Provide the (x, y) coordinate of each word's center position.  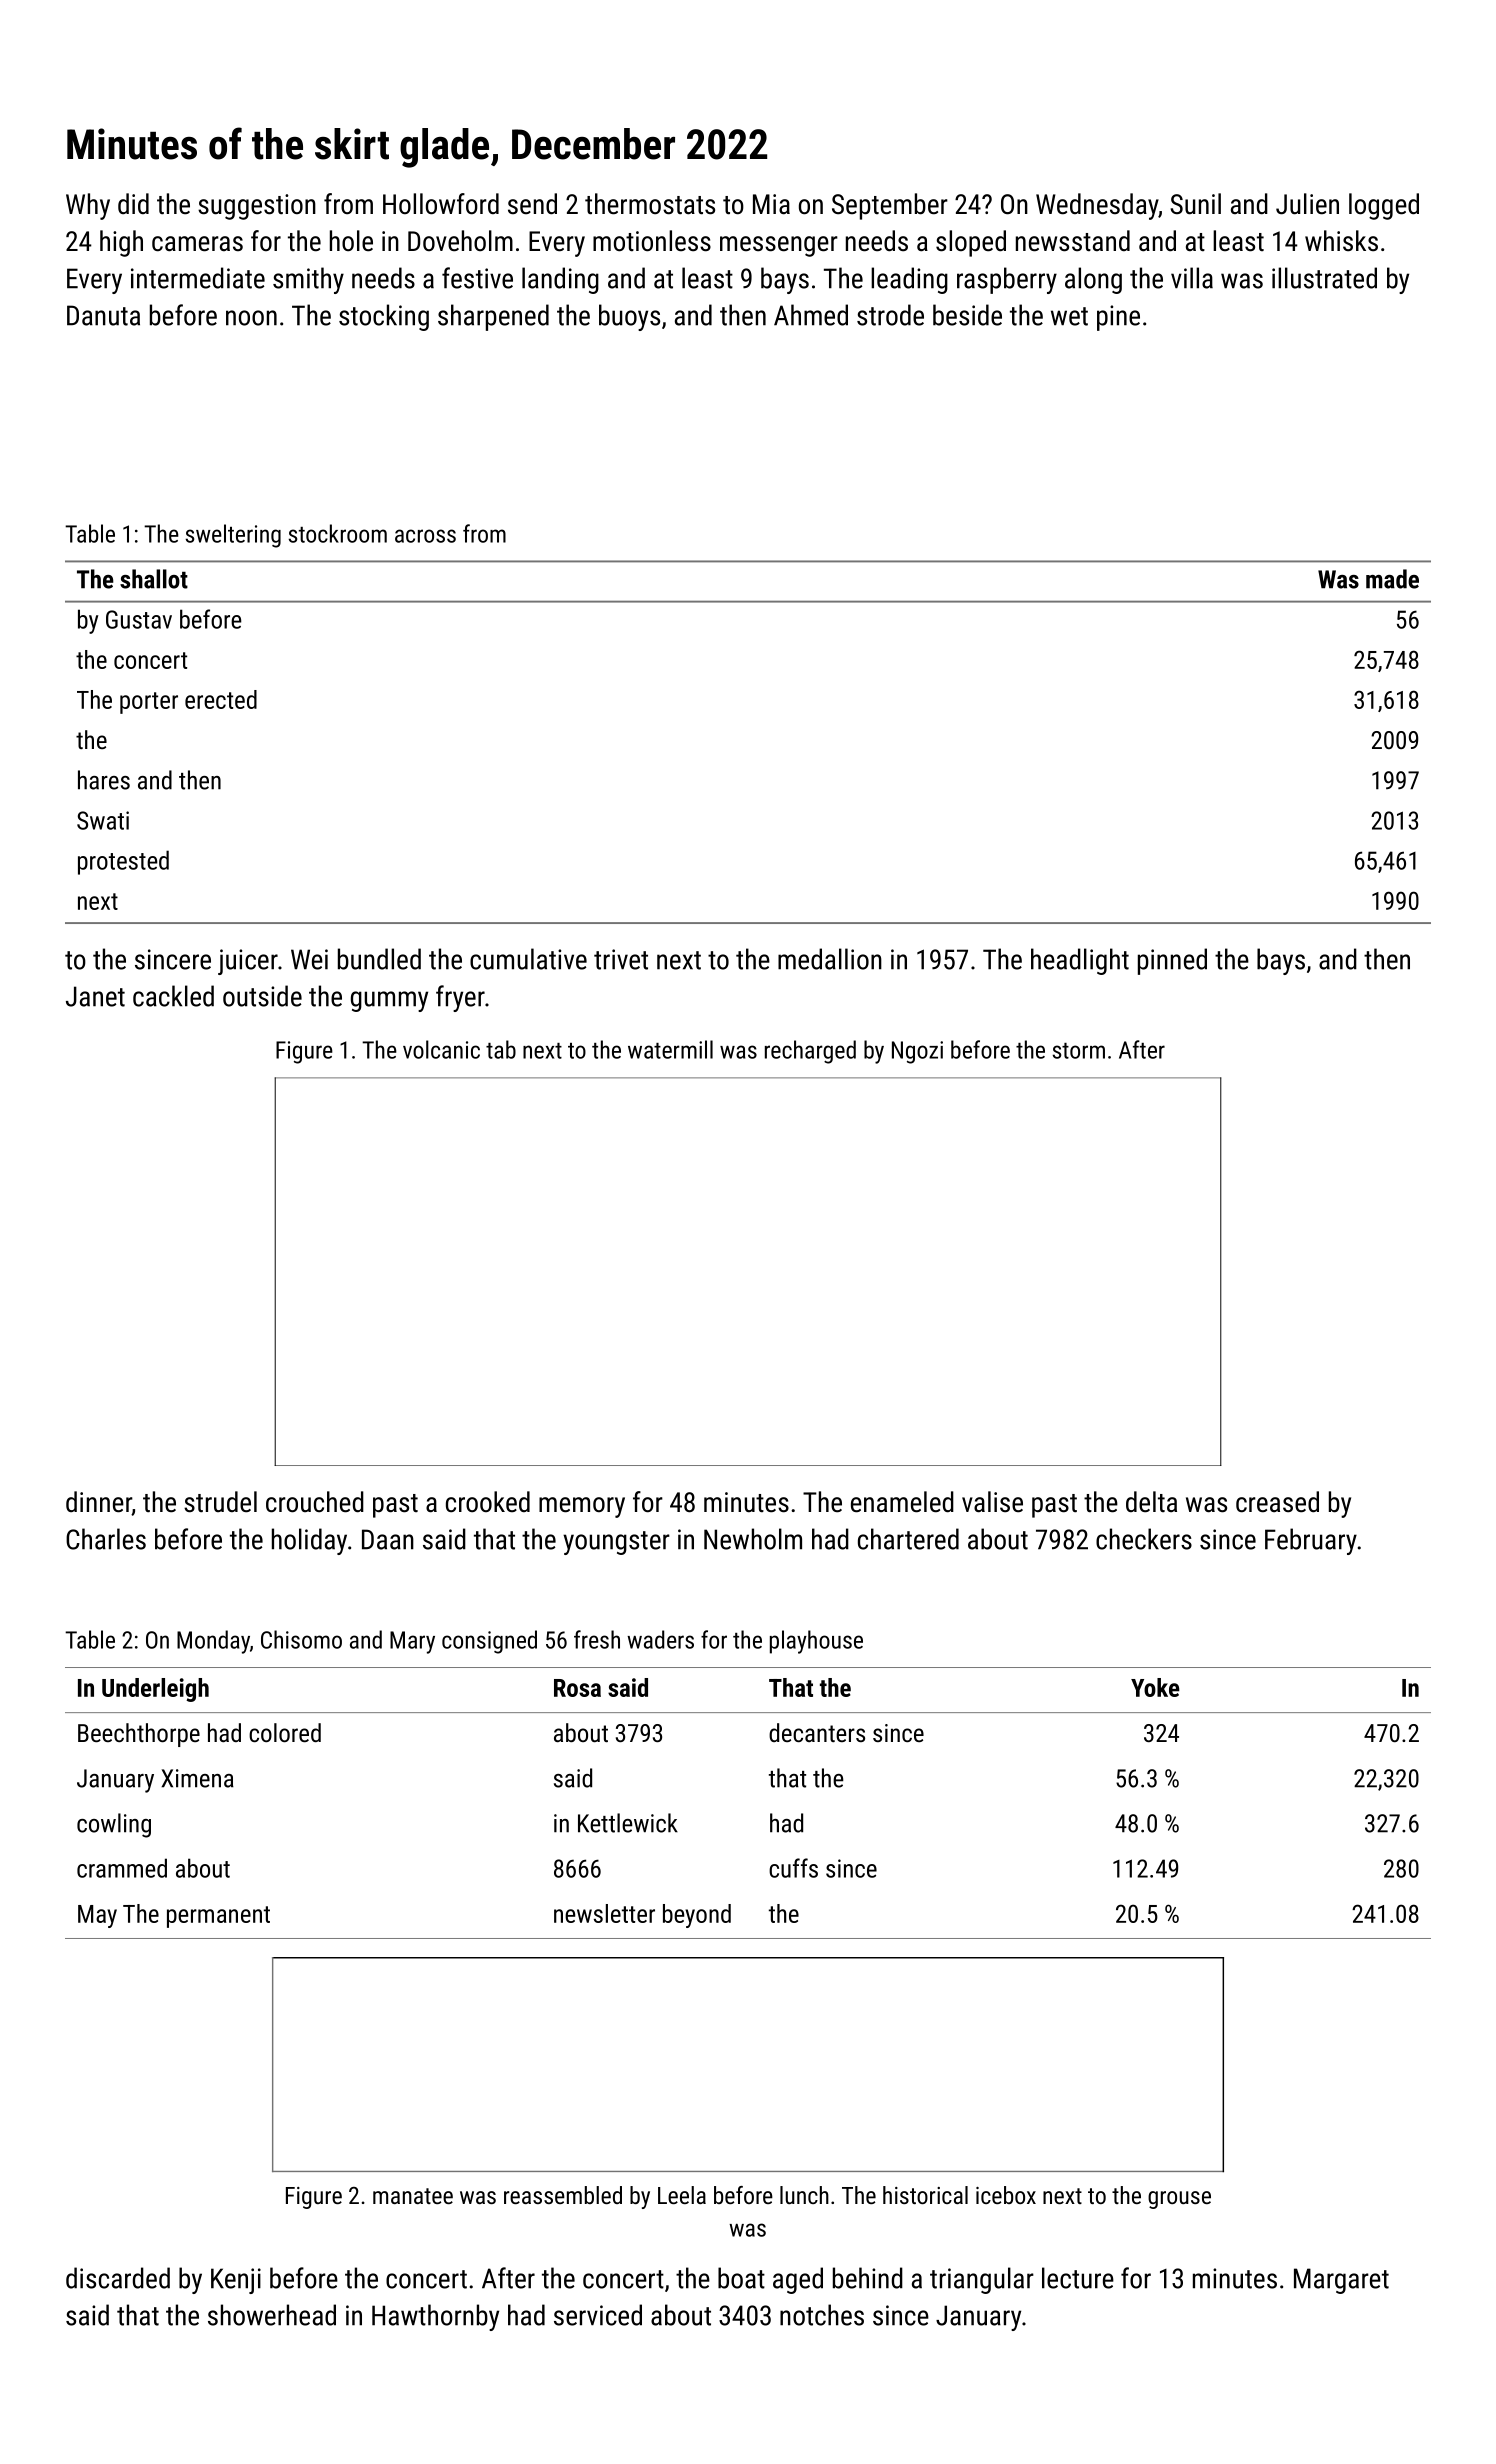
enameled (902, 1502)
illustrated (1324, 278)
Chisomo (301, 1639)
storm (1079, 1051)
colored (285, 1732)
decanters (817, 1732)
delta (1151, 1502)
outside (262, 996)
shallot (154, 579)
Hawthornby (435, 2317)
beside (967, 315)
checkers (1144, 1539)
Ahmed (811, 315)
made (1392, 579)
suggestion (257, 207)
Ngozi (917, 1052)
